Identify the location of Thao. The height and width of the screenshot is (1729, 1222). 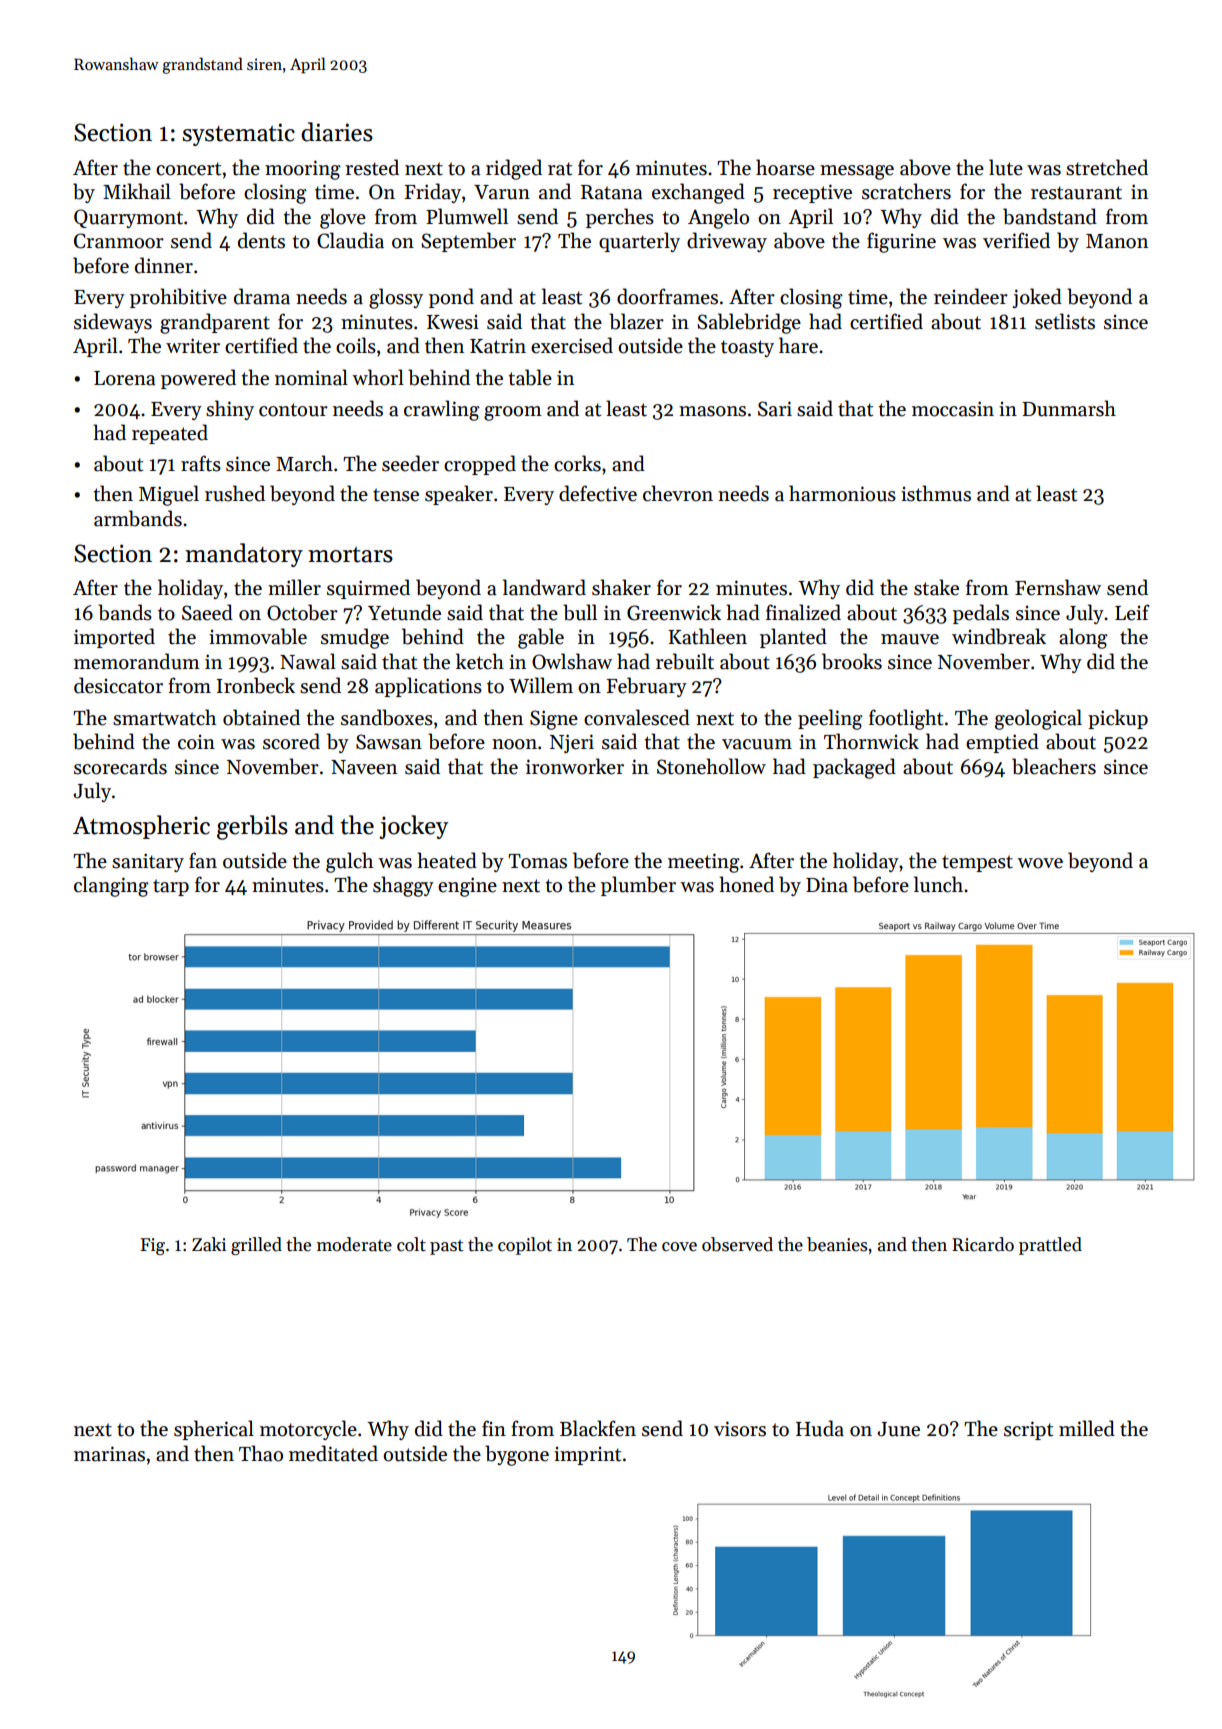
(261, 1453).
